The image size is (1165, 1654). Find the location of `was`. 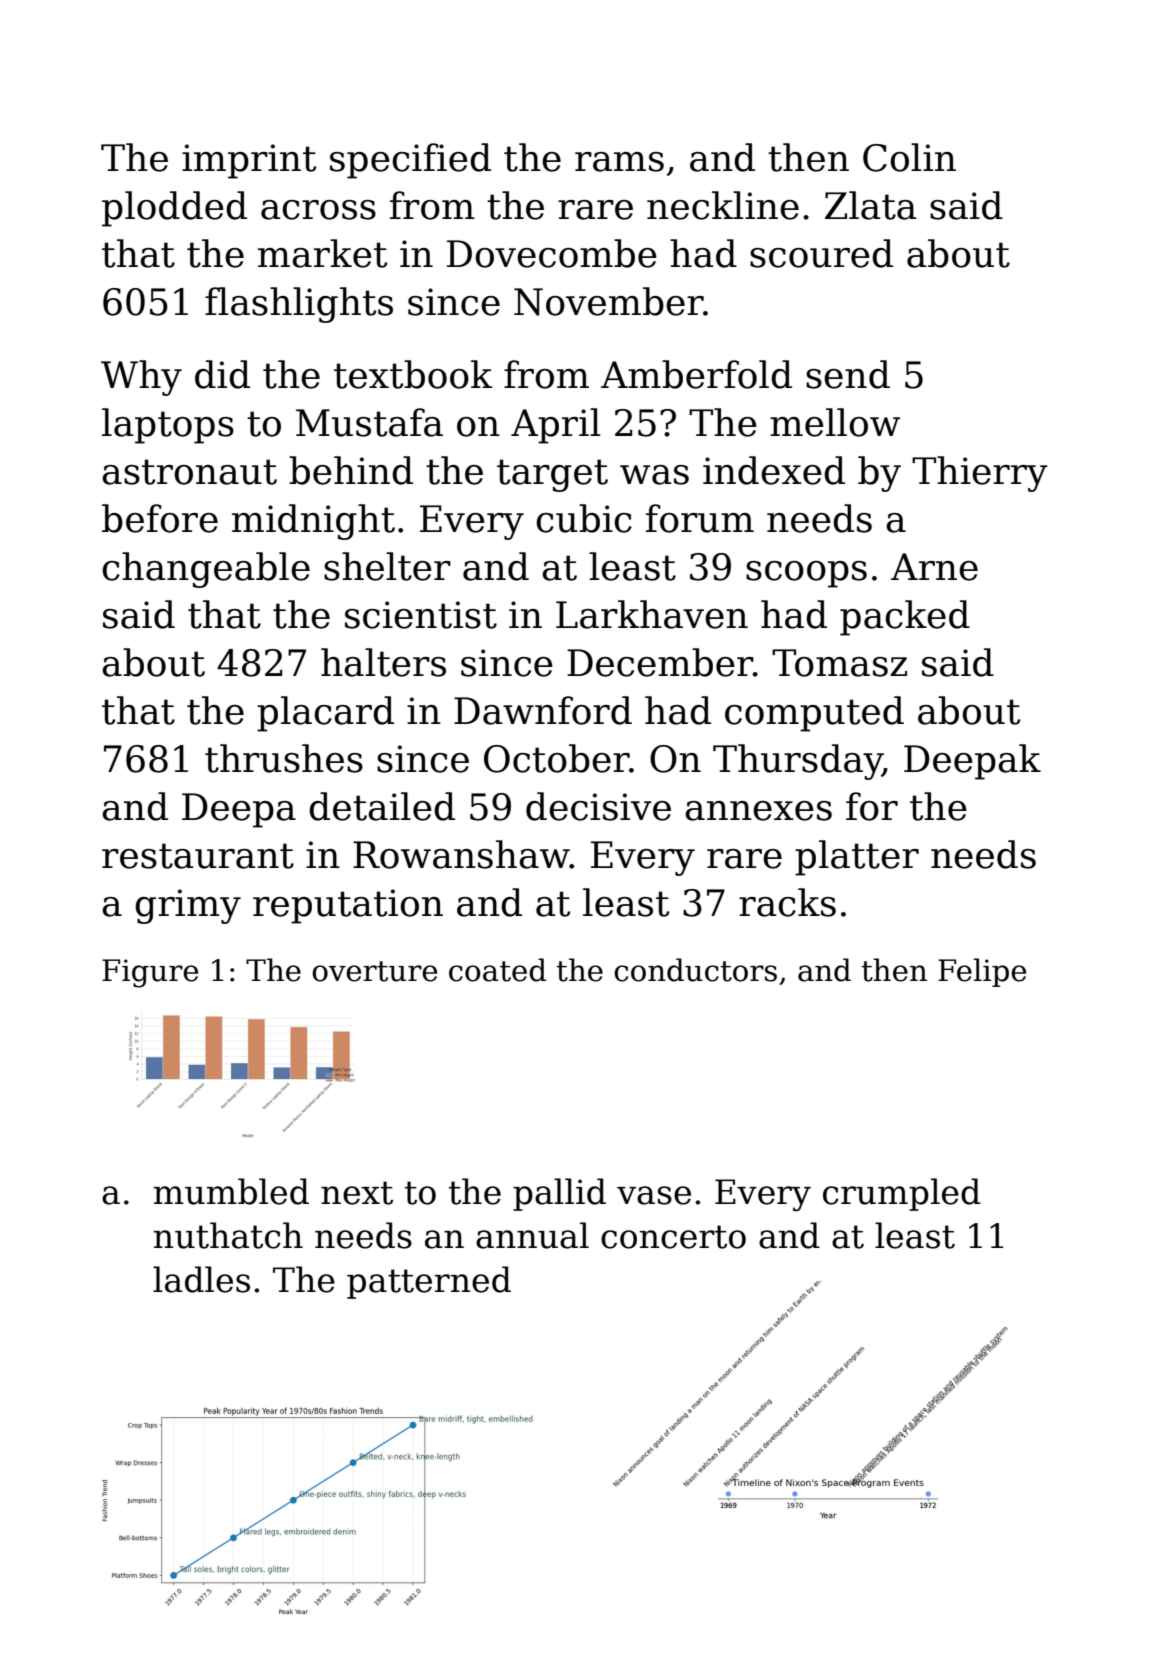

was is located at coordinates (654, 475).
